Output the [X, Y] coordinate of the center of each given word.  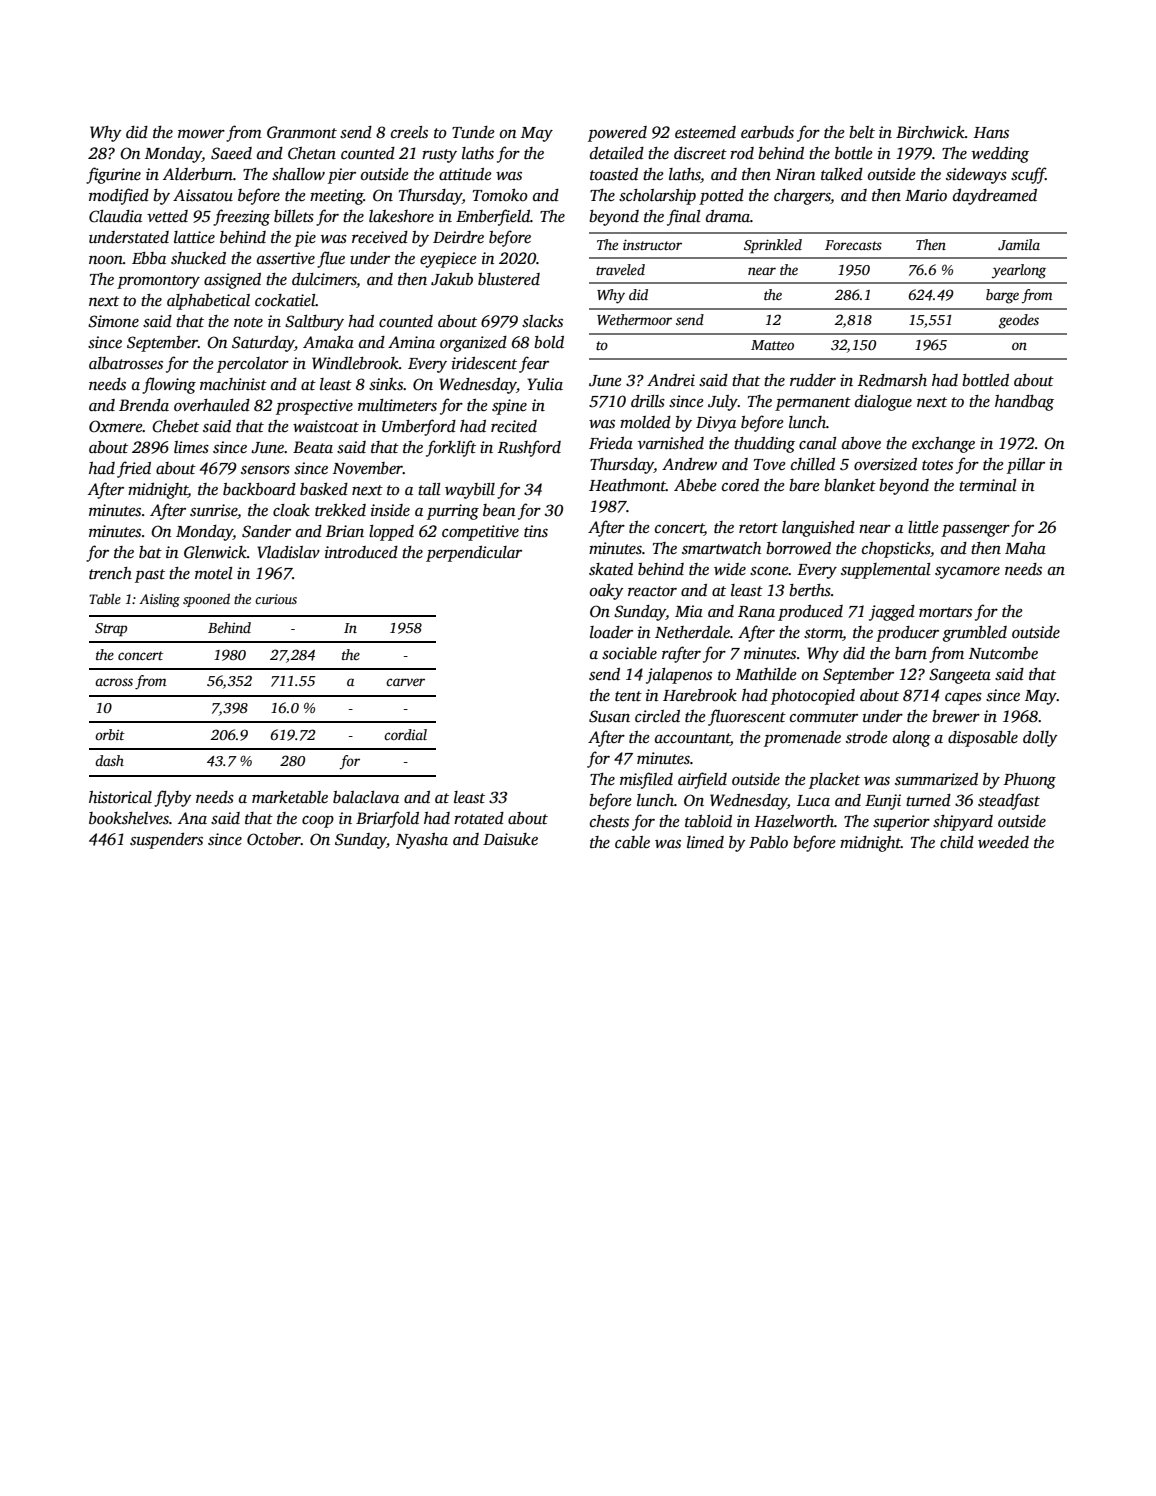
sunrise [213, 510]
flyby [173, 798]
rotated [479, 818]
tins [536, 531]
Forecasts [853, 245]
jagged [892, 613]
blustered [509, 279]
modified [119, 196]
